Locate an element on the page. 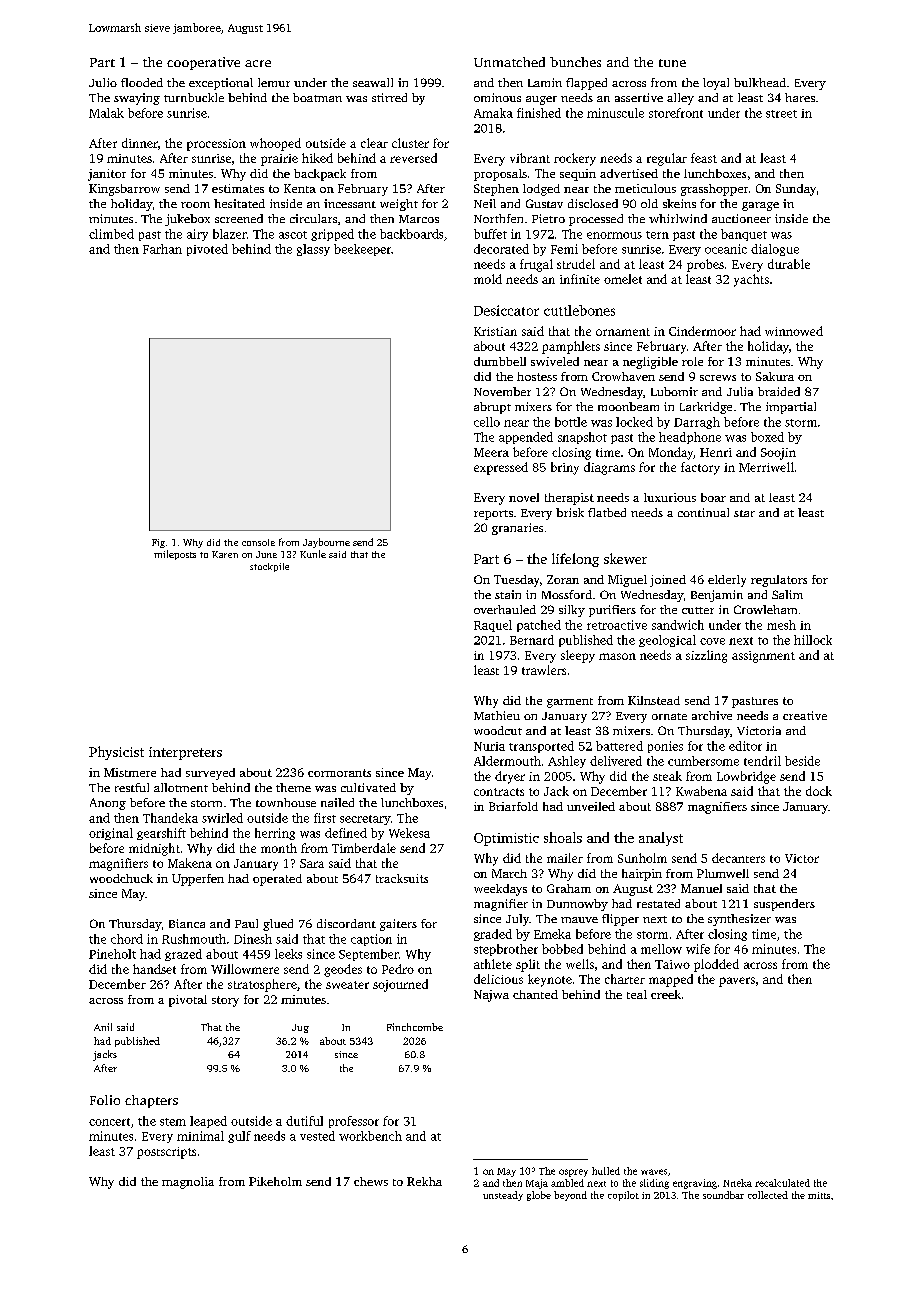 The width and height of the document is (924, 1308). gaiters is located at coordinates (398, 925).
